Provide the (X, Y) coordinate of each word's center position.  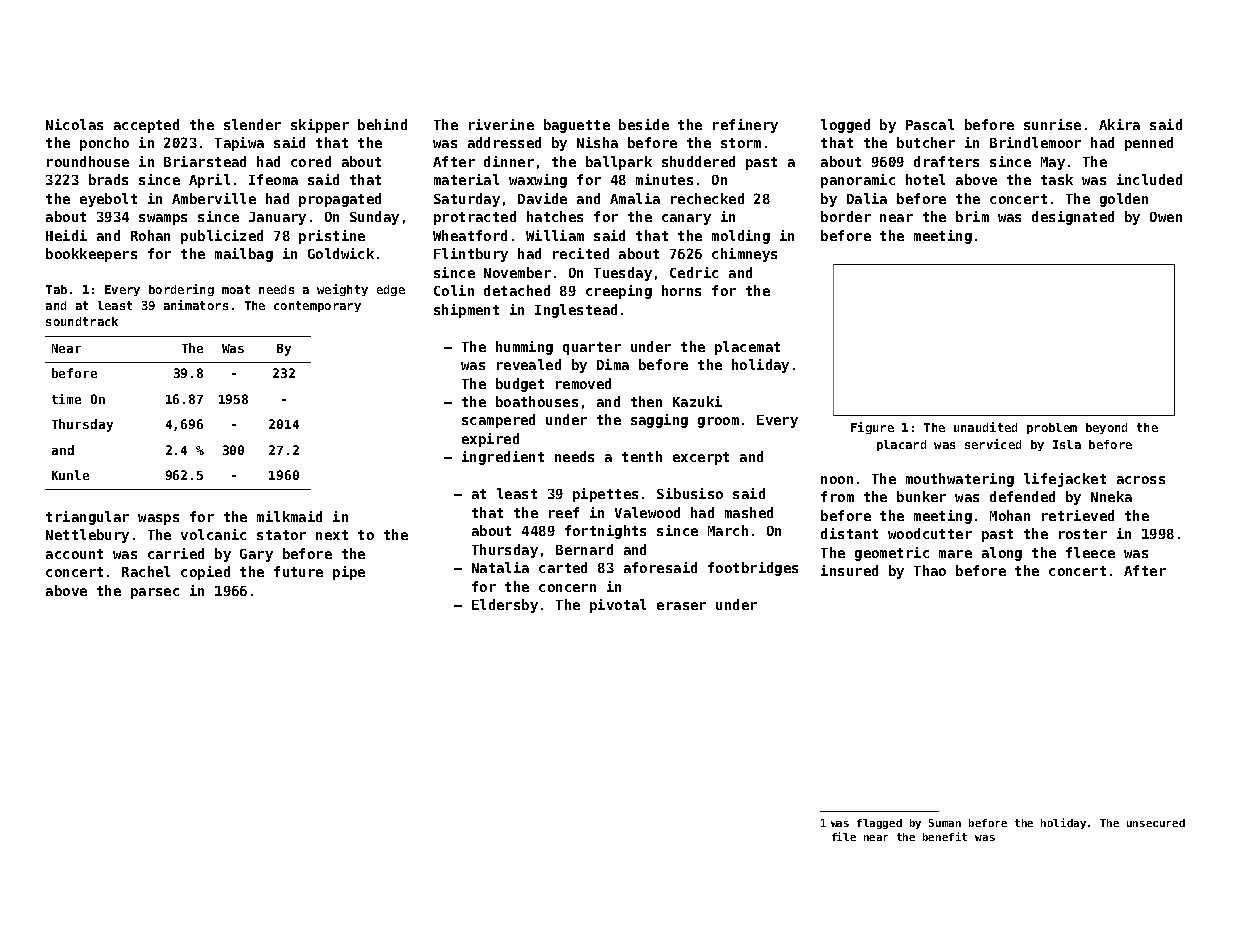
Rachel (146, 571)
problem (1052, 428)
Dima (613, 364)
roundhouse (88, 161)
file (844, 836)
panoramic (858, 181)
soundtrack (82, 321)
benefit (945, 836)
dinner (509, 161)
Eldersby (505, 606)
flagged (879, 824)
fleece (1090, 552)
